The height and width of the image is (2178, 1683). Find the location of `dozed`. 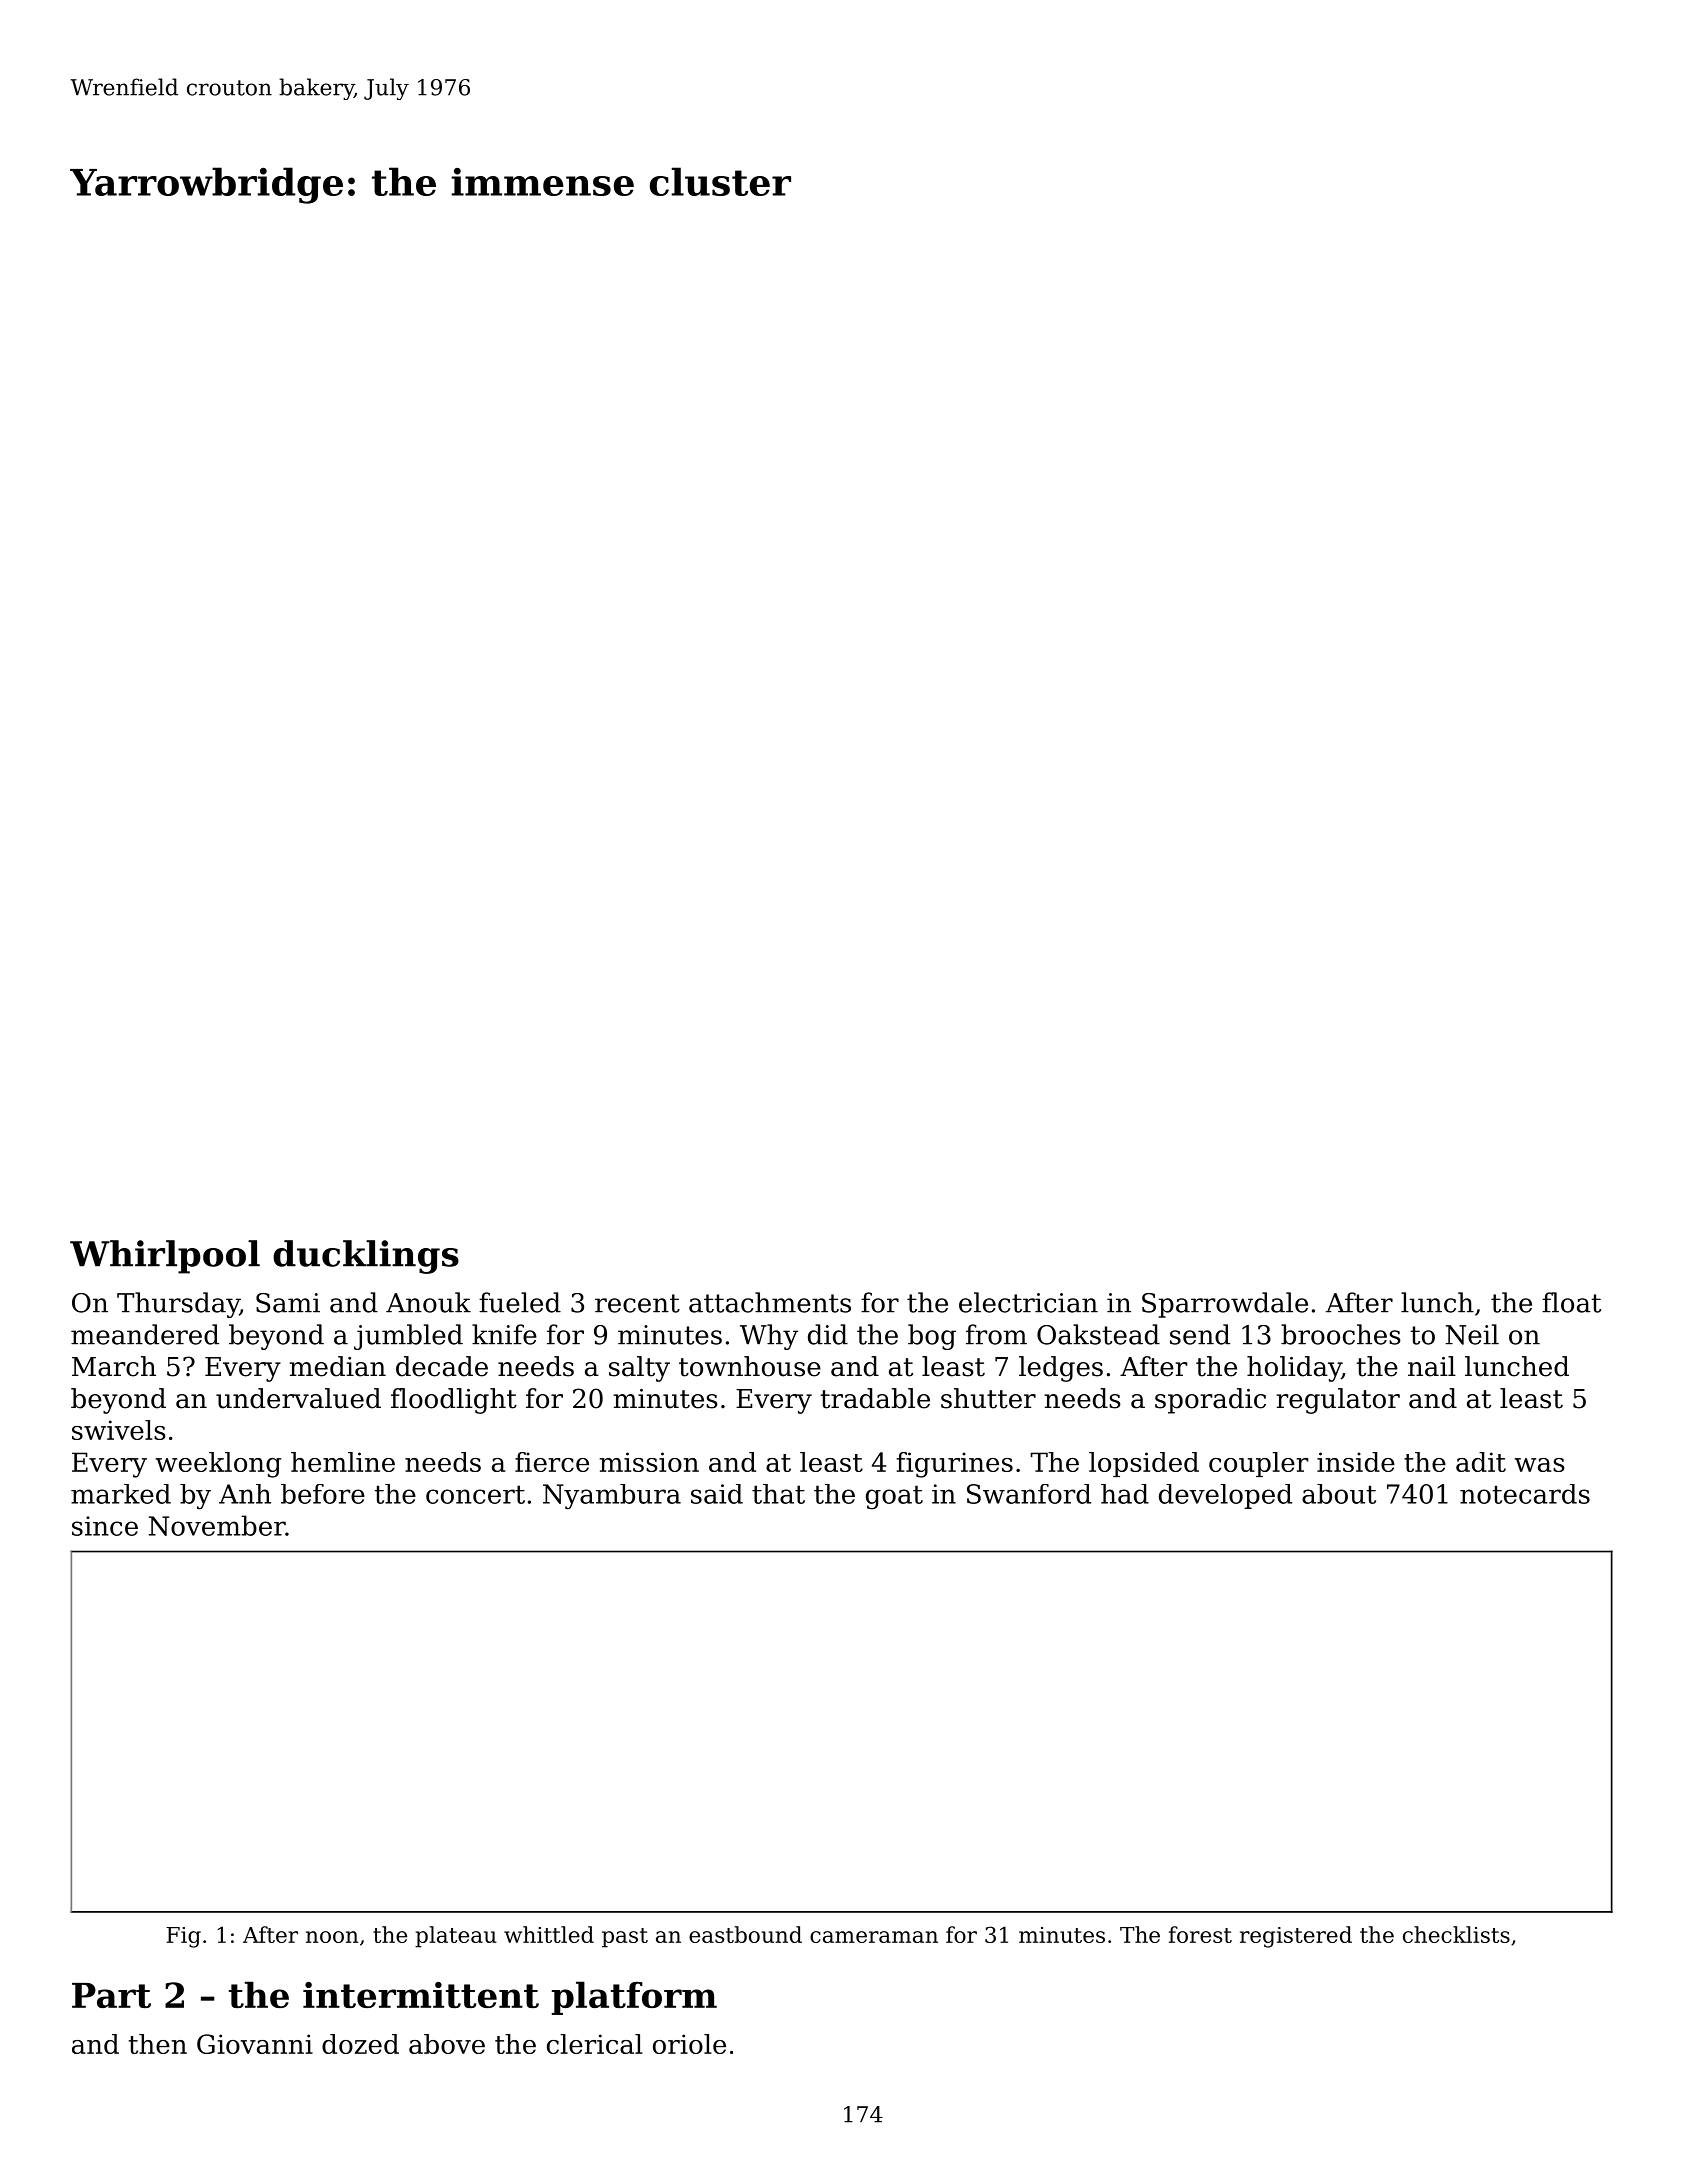

dozed is located at coordinates (360, 2044).
